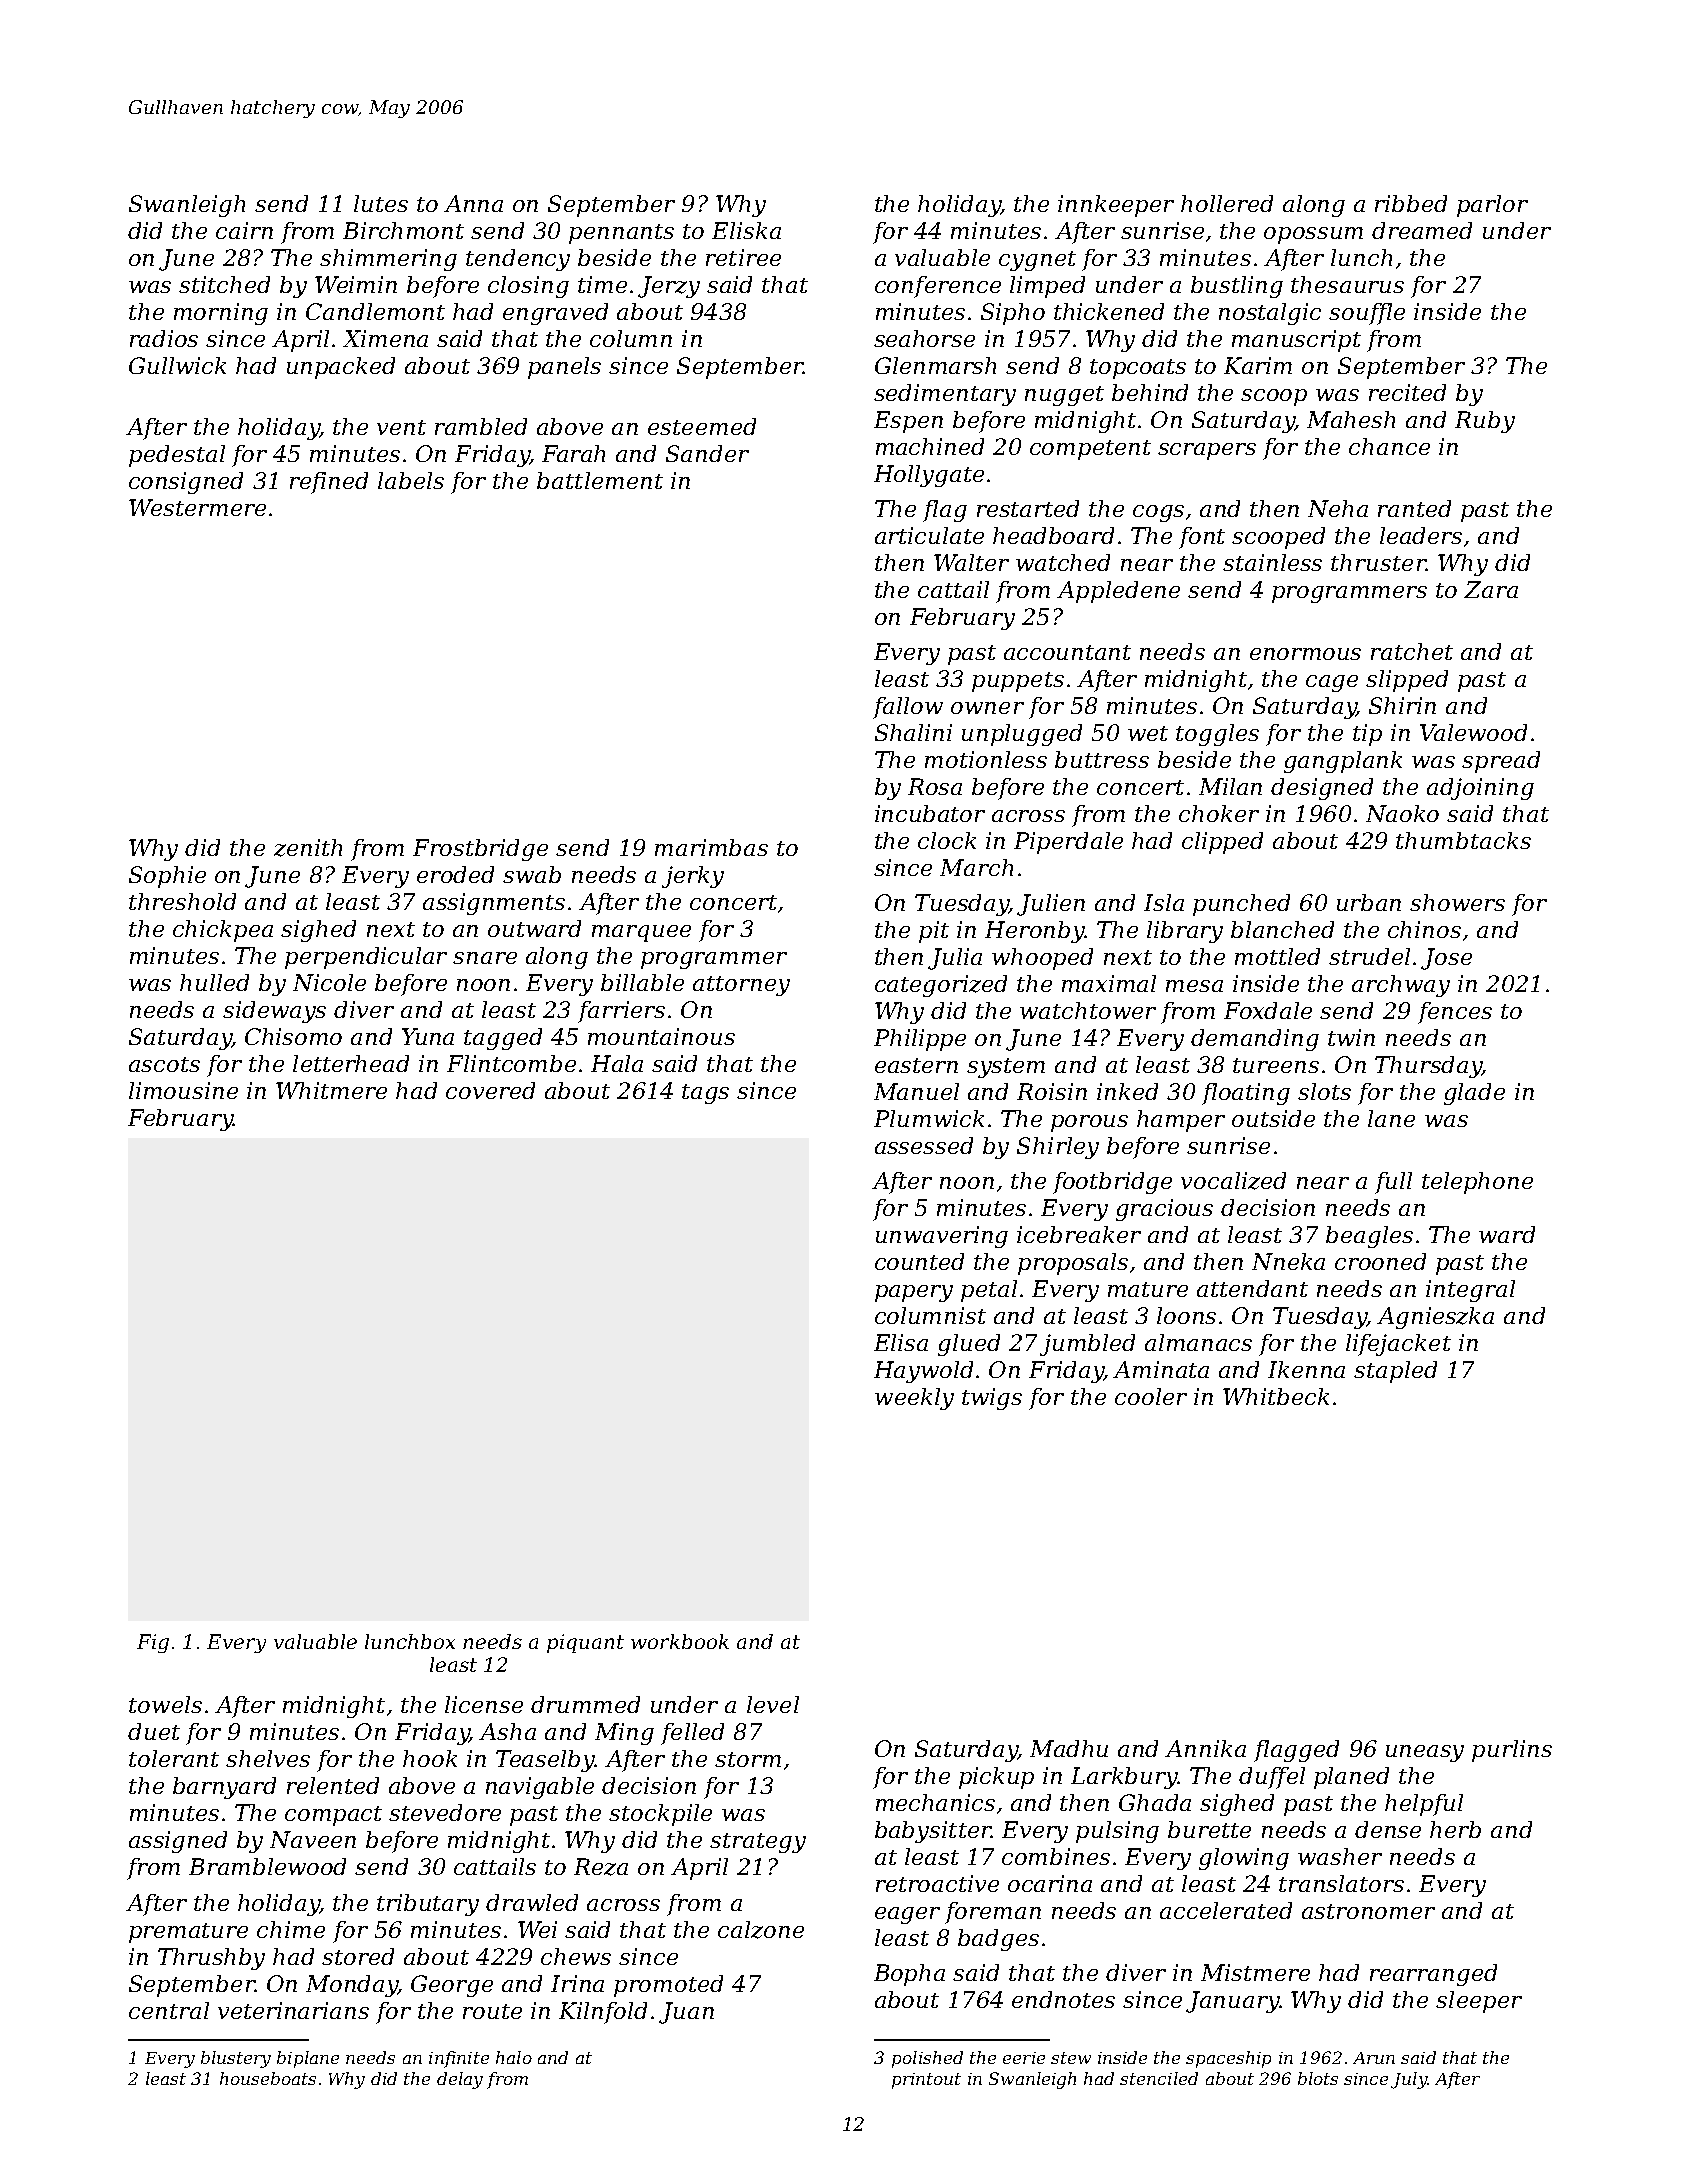  Describe the element at coordinates (460, 2080) in the document. I see `delay` at that location.
